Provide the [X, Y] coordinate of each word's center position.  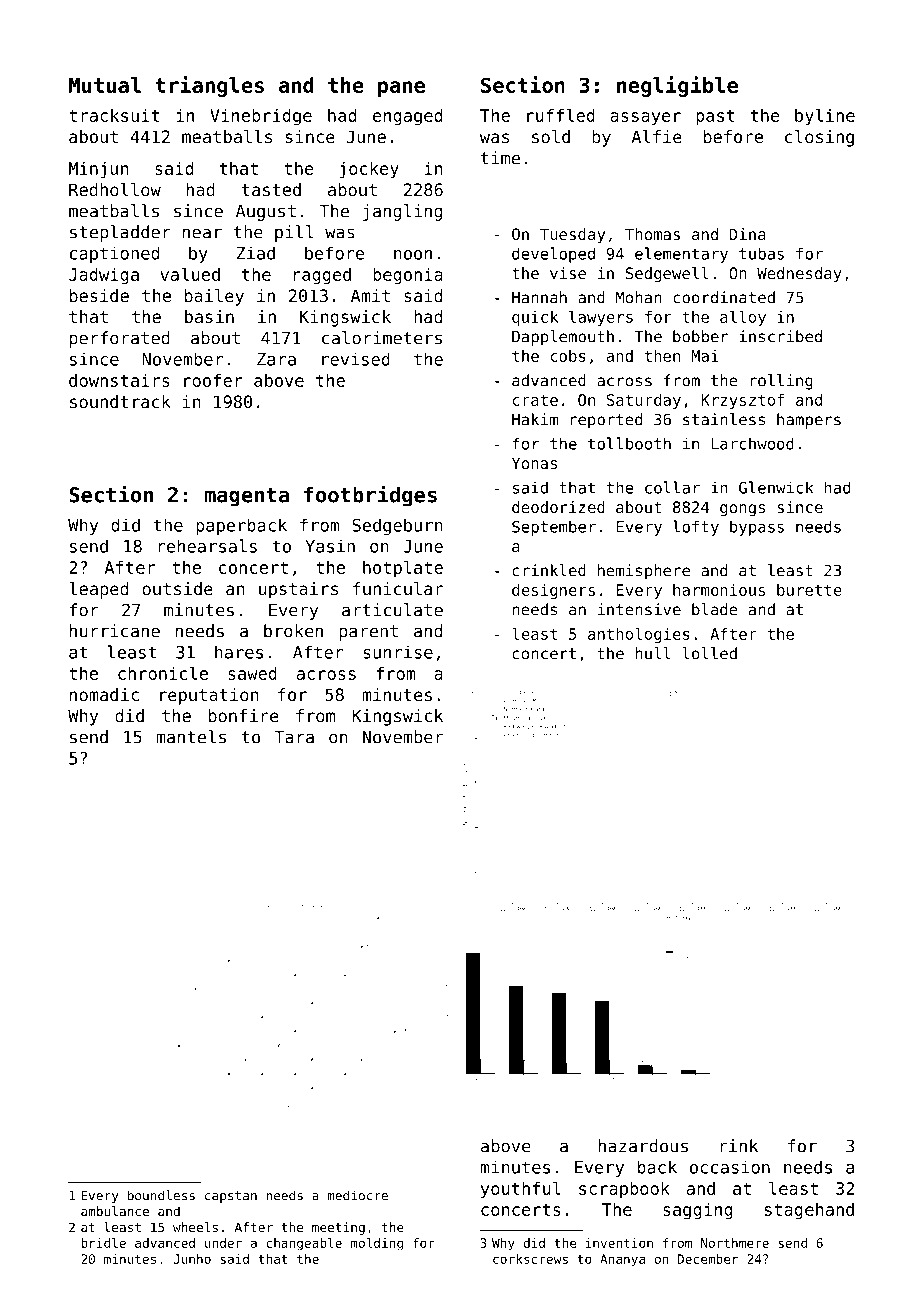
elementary [681, 255]
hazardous [643, 1146]
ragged [322, 276]
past [715, 118]
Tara [294, 737]
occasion [730, 1167]
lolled [710, 653]
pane [401, 89]
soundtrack [120, 401]
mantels [191, 737]
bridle [103, 1243]
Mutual [105, 85]
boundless [161, 1195]
